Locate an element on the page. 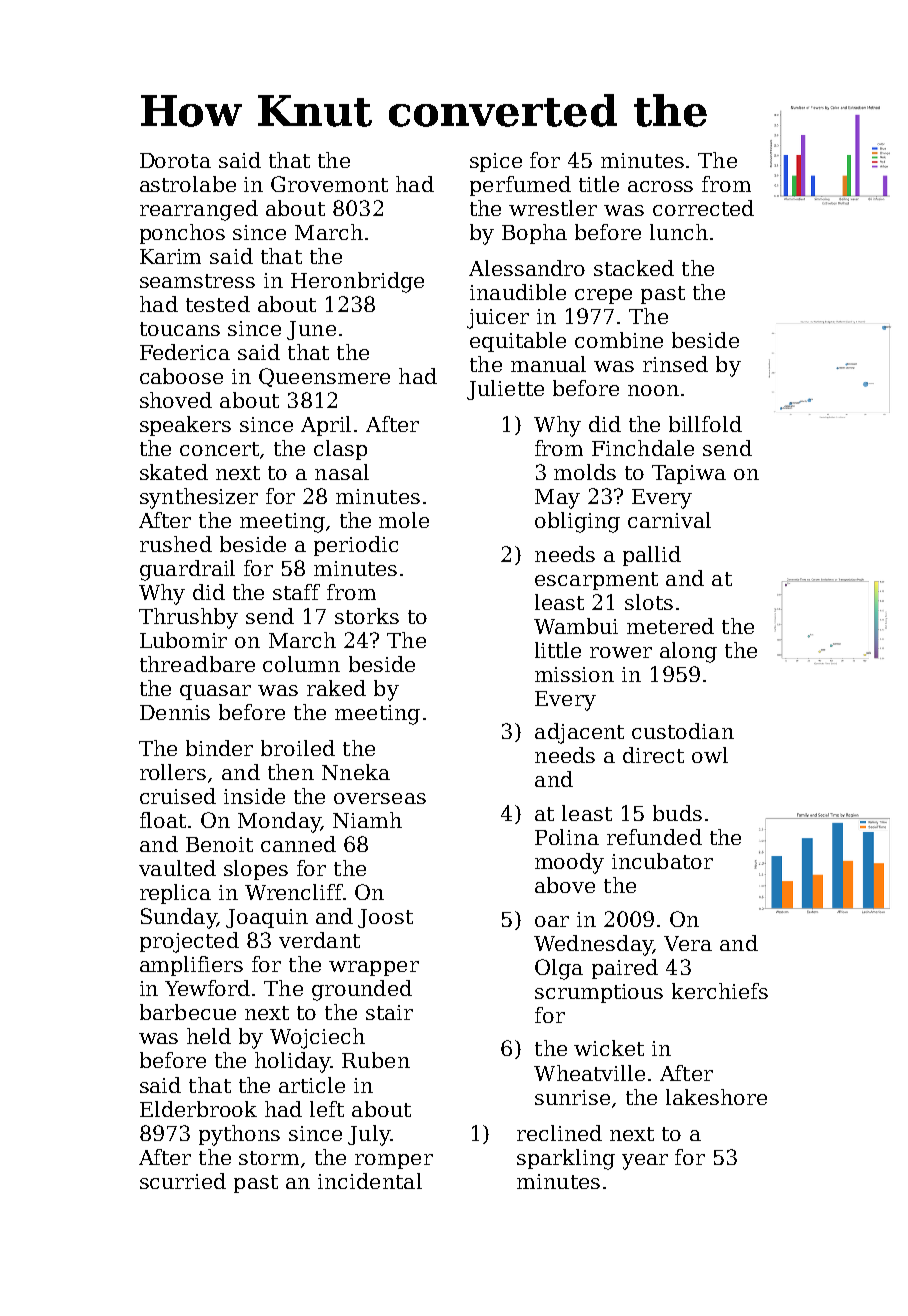 This document has width=908, height=1316. caboose is located at coordinates (181, 376).
